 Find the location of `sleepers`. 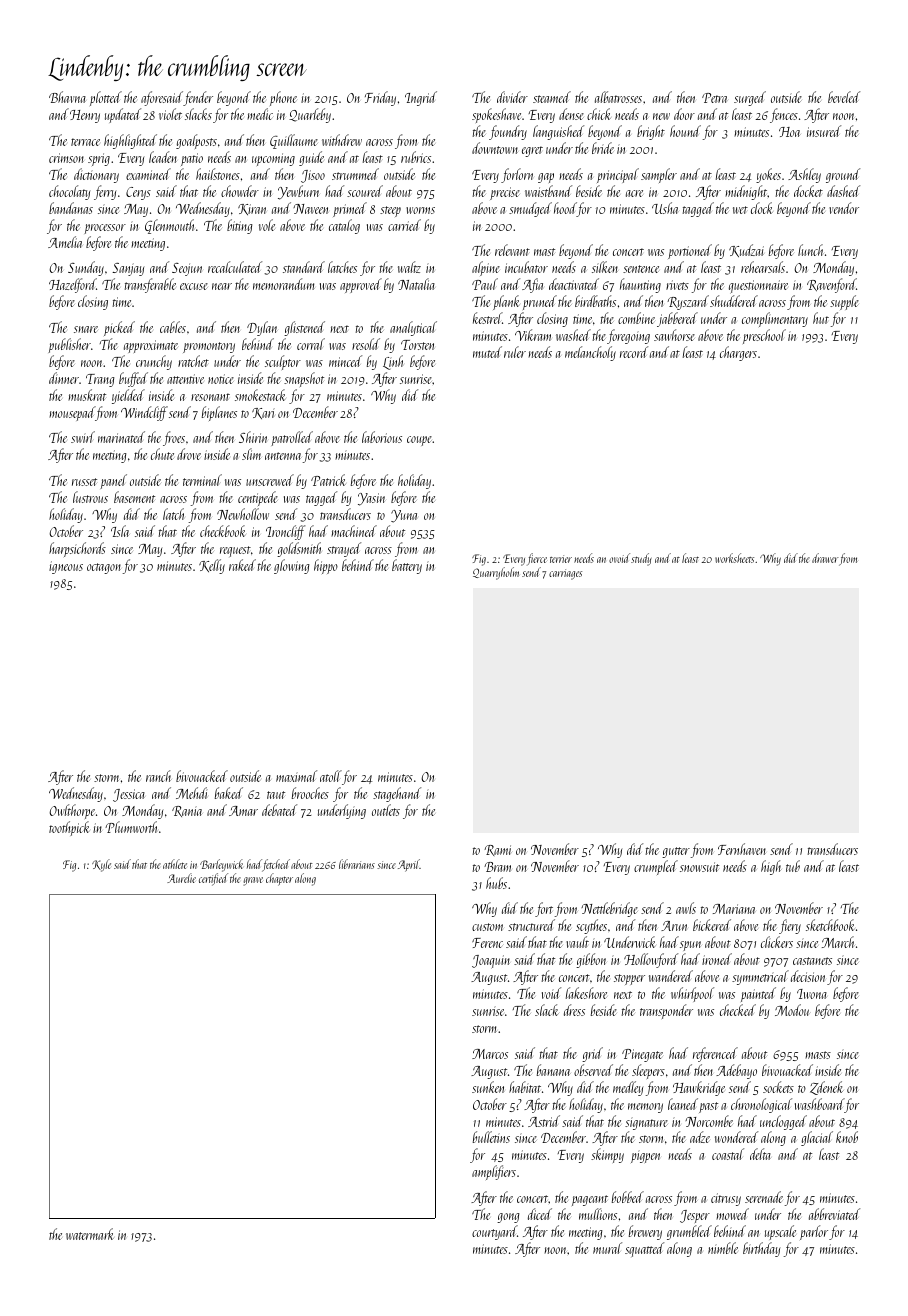

sleepers is located at coordinates (648, 1071).
